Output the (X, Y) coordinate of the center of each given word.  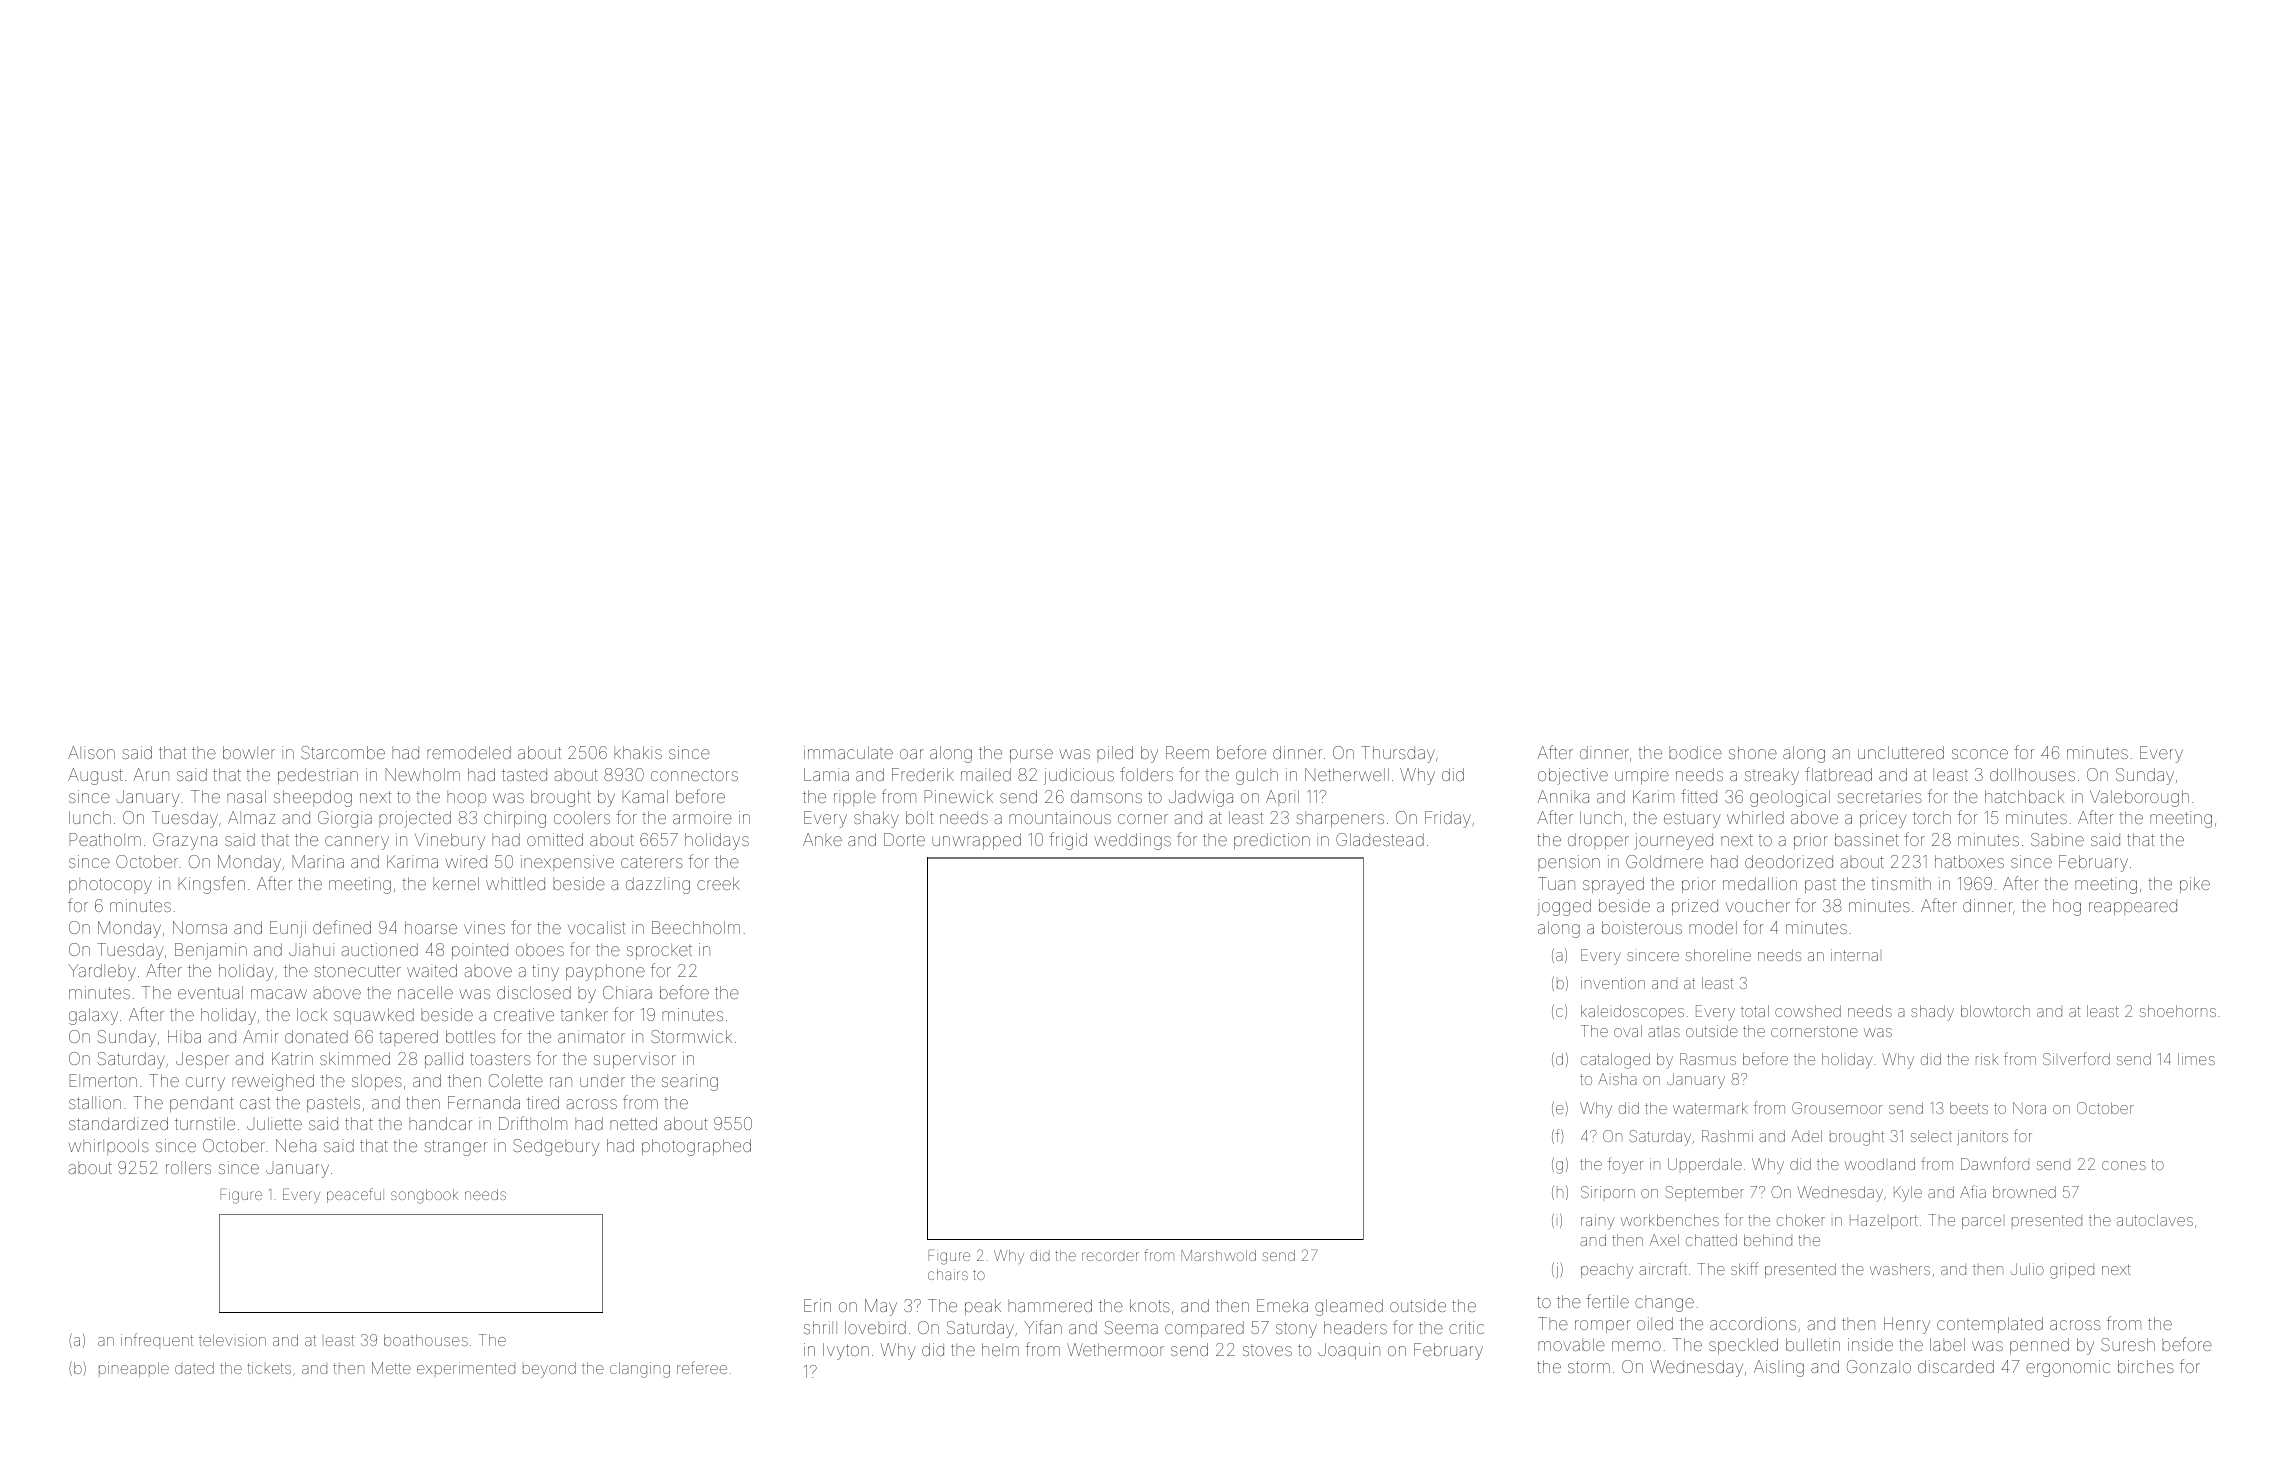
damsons (1106, 796)
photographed (696, 1147)
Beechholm (696, 927)
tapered (408, 1038)
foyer (1625, 1165)
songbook (424, 1196)
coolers (582, 817)
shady (1932, 1013)
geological (1790, 798)
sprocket (659, 951)
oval (1628, 1031)
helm (1000, 1349)
